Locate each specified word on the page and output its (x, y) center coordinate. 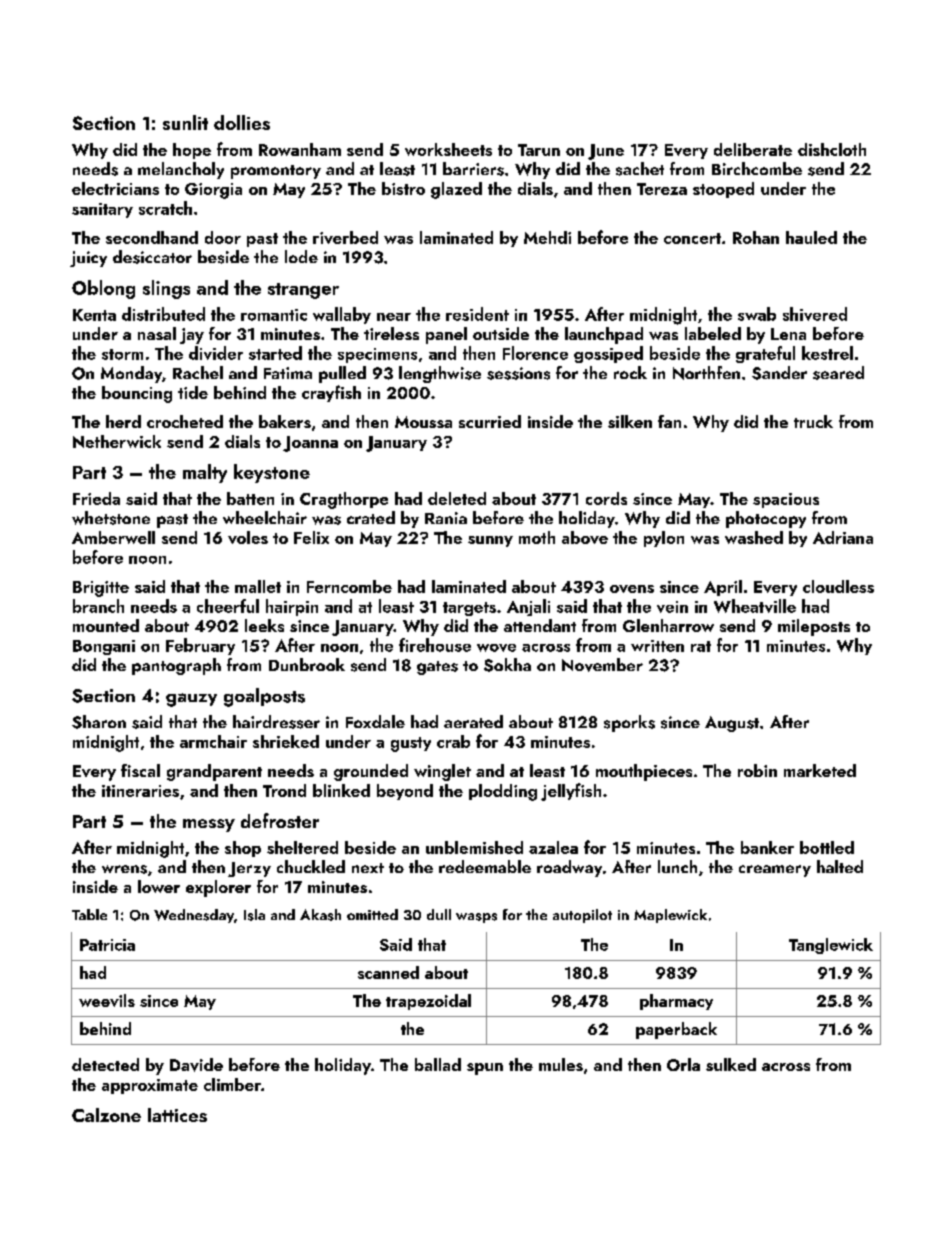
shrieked (286, 741)
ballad (438, 1064)
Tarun (539, 150)
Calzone (106, 1115)
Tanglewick (831, 946)
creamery (775, 871)
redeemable (485, 866)
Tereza (662, 189)
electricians (115, 188)
